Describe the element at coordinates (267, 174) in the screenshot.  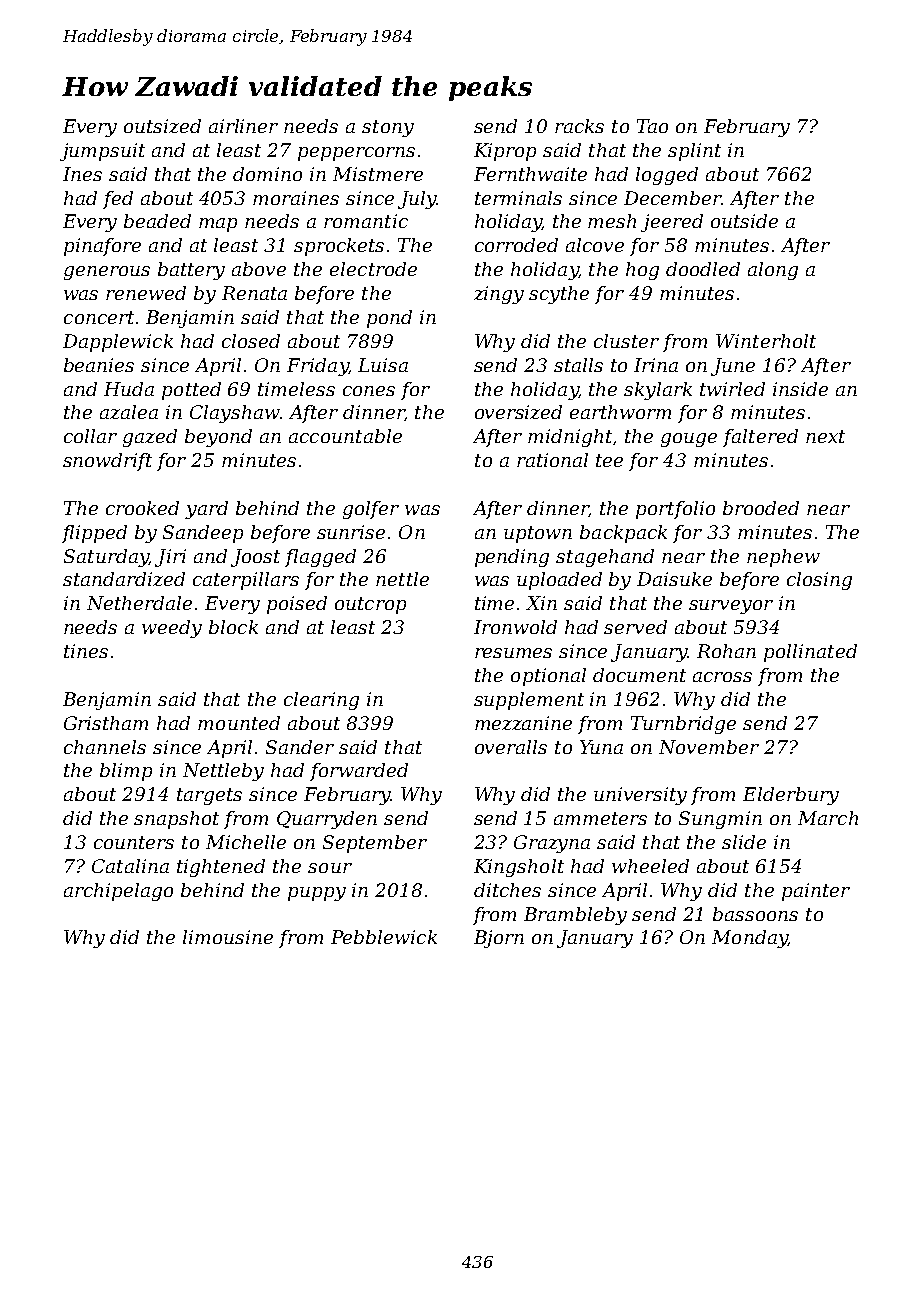
I see `domino` at that location.
